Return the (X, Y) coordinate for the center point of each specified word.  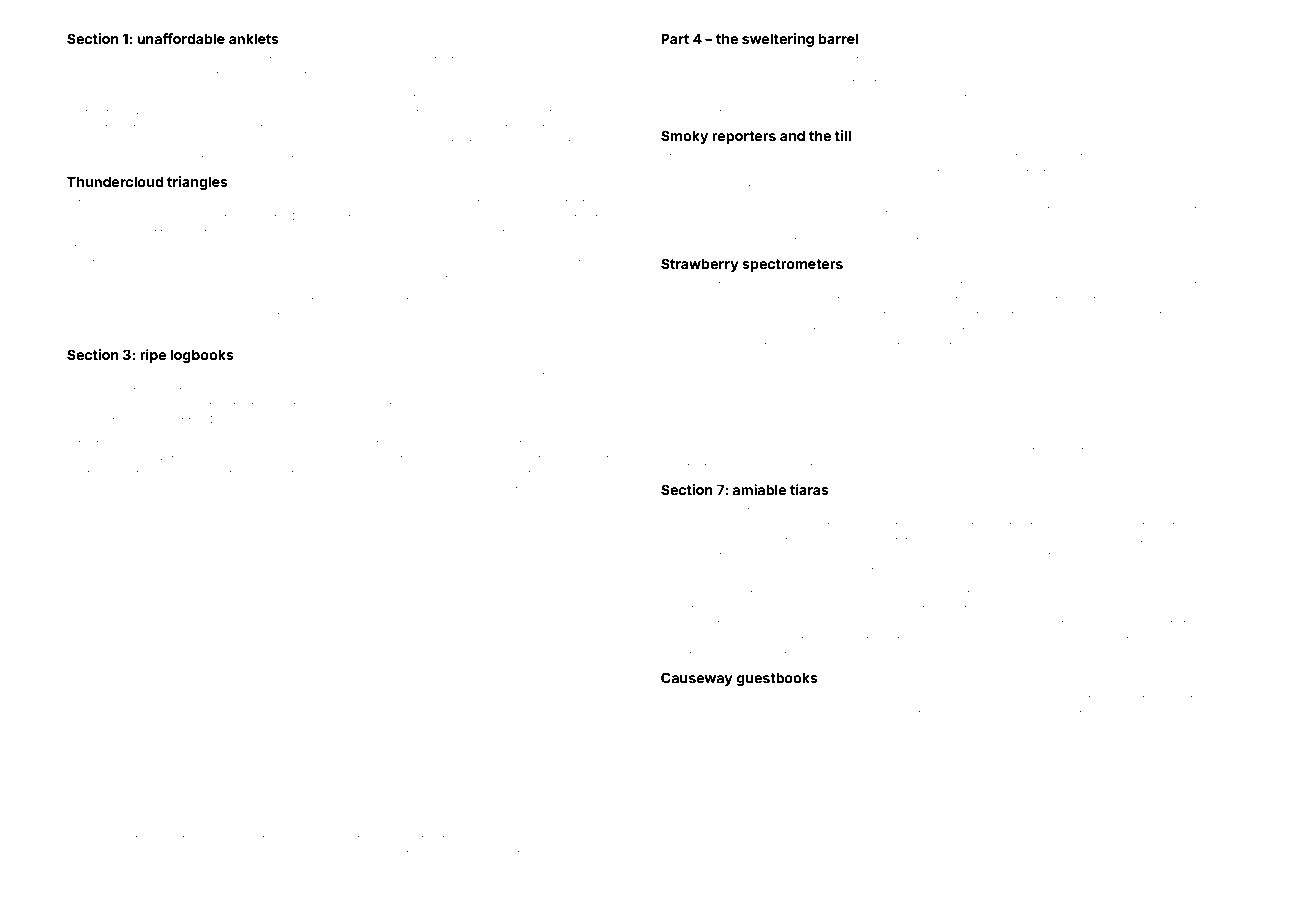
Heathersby (1155, 302)
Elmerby (971, 242)
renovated (689, 729)
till (843, 135)
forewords (688, 314)
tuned (335, 59)
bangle (327, 855)
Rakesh (269, 331)
